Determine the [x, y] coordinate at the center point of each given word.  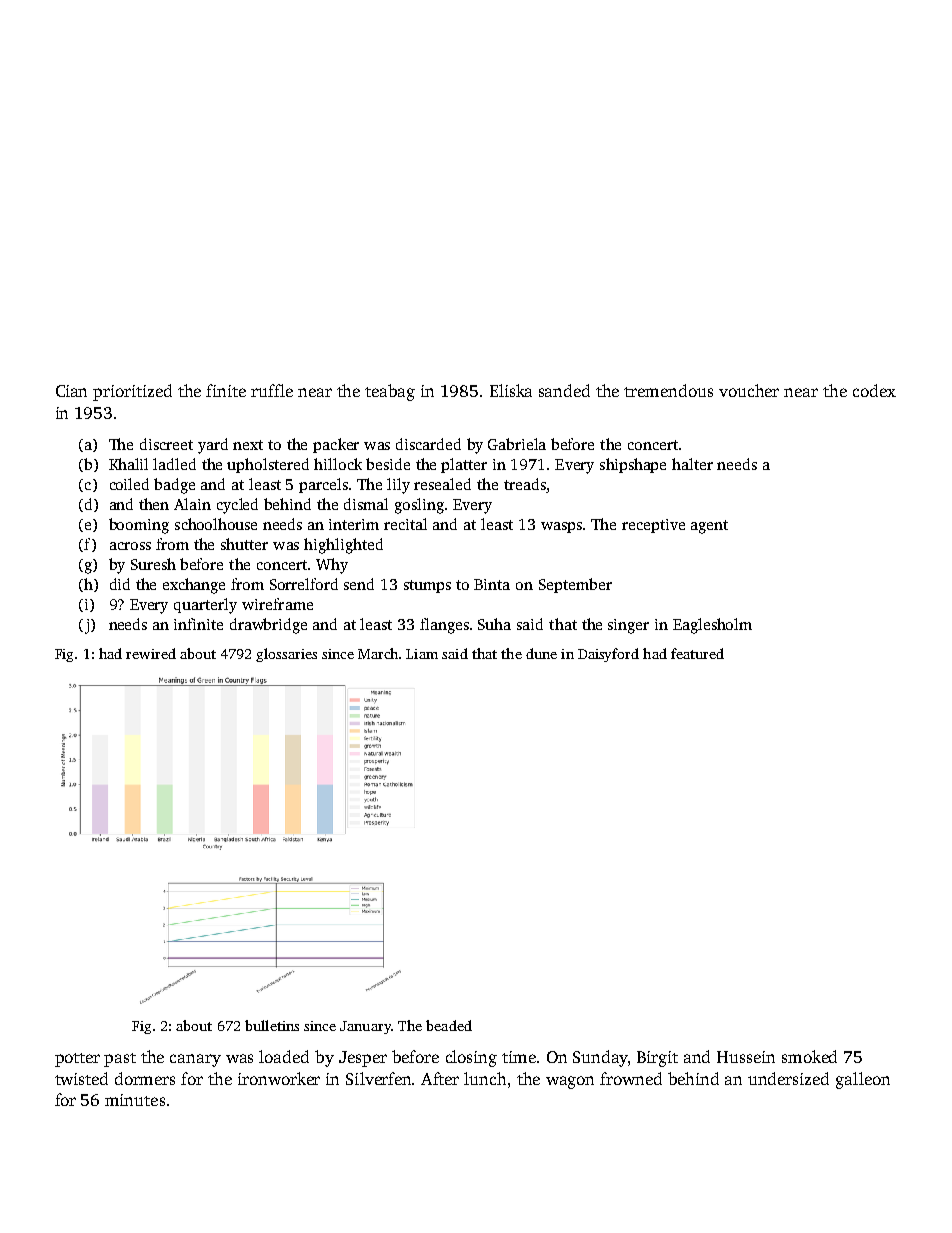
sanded [564, 390]
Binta [492, 584]
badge [174, 486]
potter [77, 1060]
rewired [151, 653]
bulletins [272, 1025]
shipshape [633, 465]
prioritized [132, 392]
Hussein [746, 1057]
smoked [809, 1056]
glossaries [286, 655]
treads [525, 484]
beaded [449, 1025]
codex [874, 390]
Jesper [363, 1059]
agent [709, 527]
